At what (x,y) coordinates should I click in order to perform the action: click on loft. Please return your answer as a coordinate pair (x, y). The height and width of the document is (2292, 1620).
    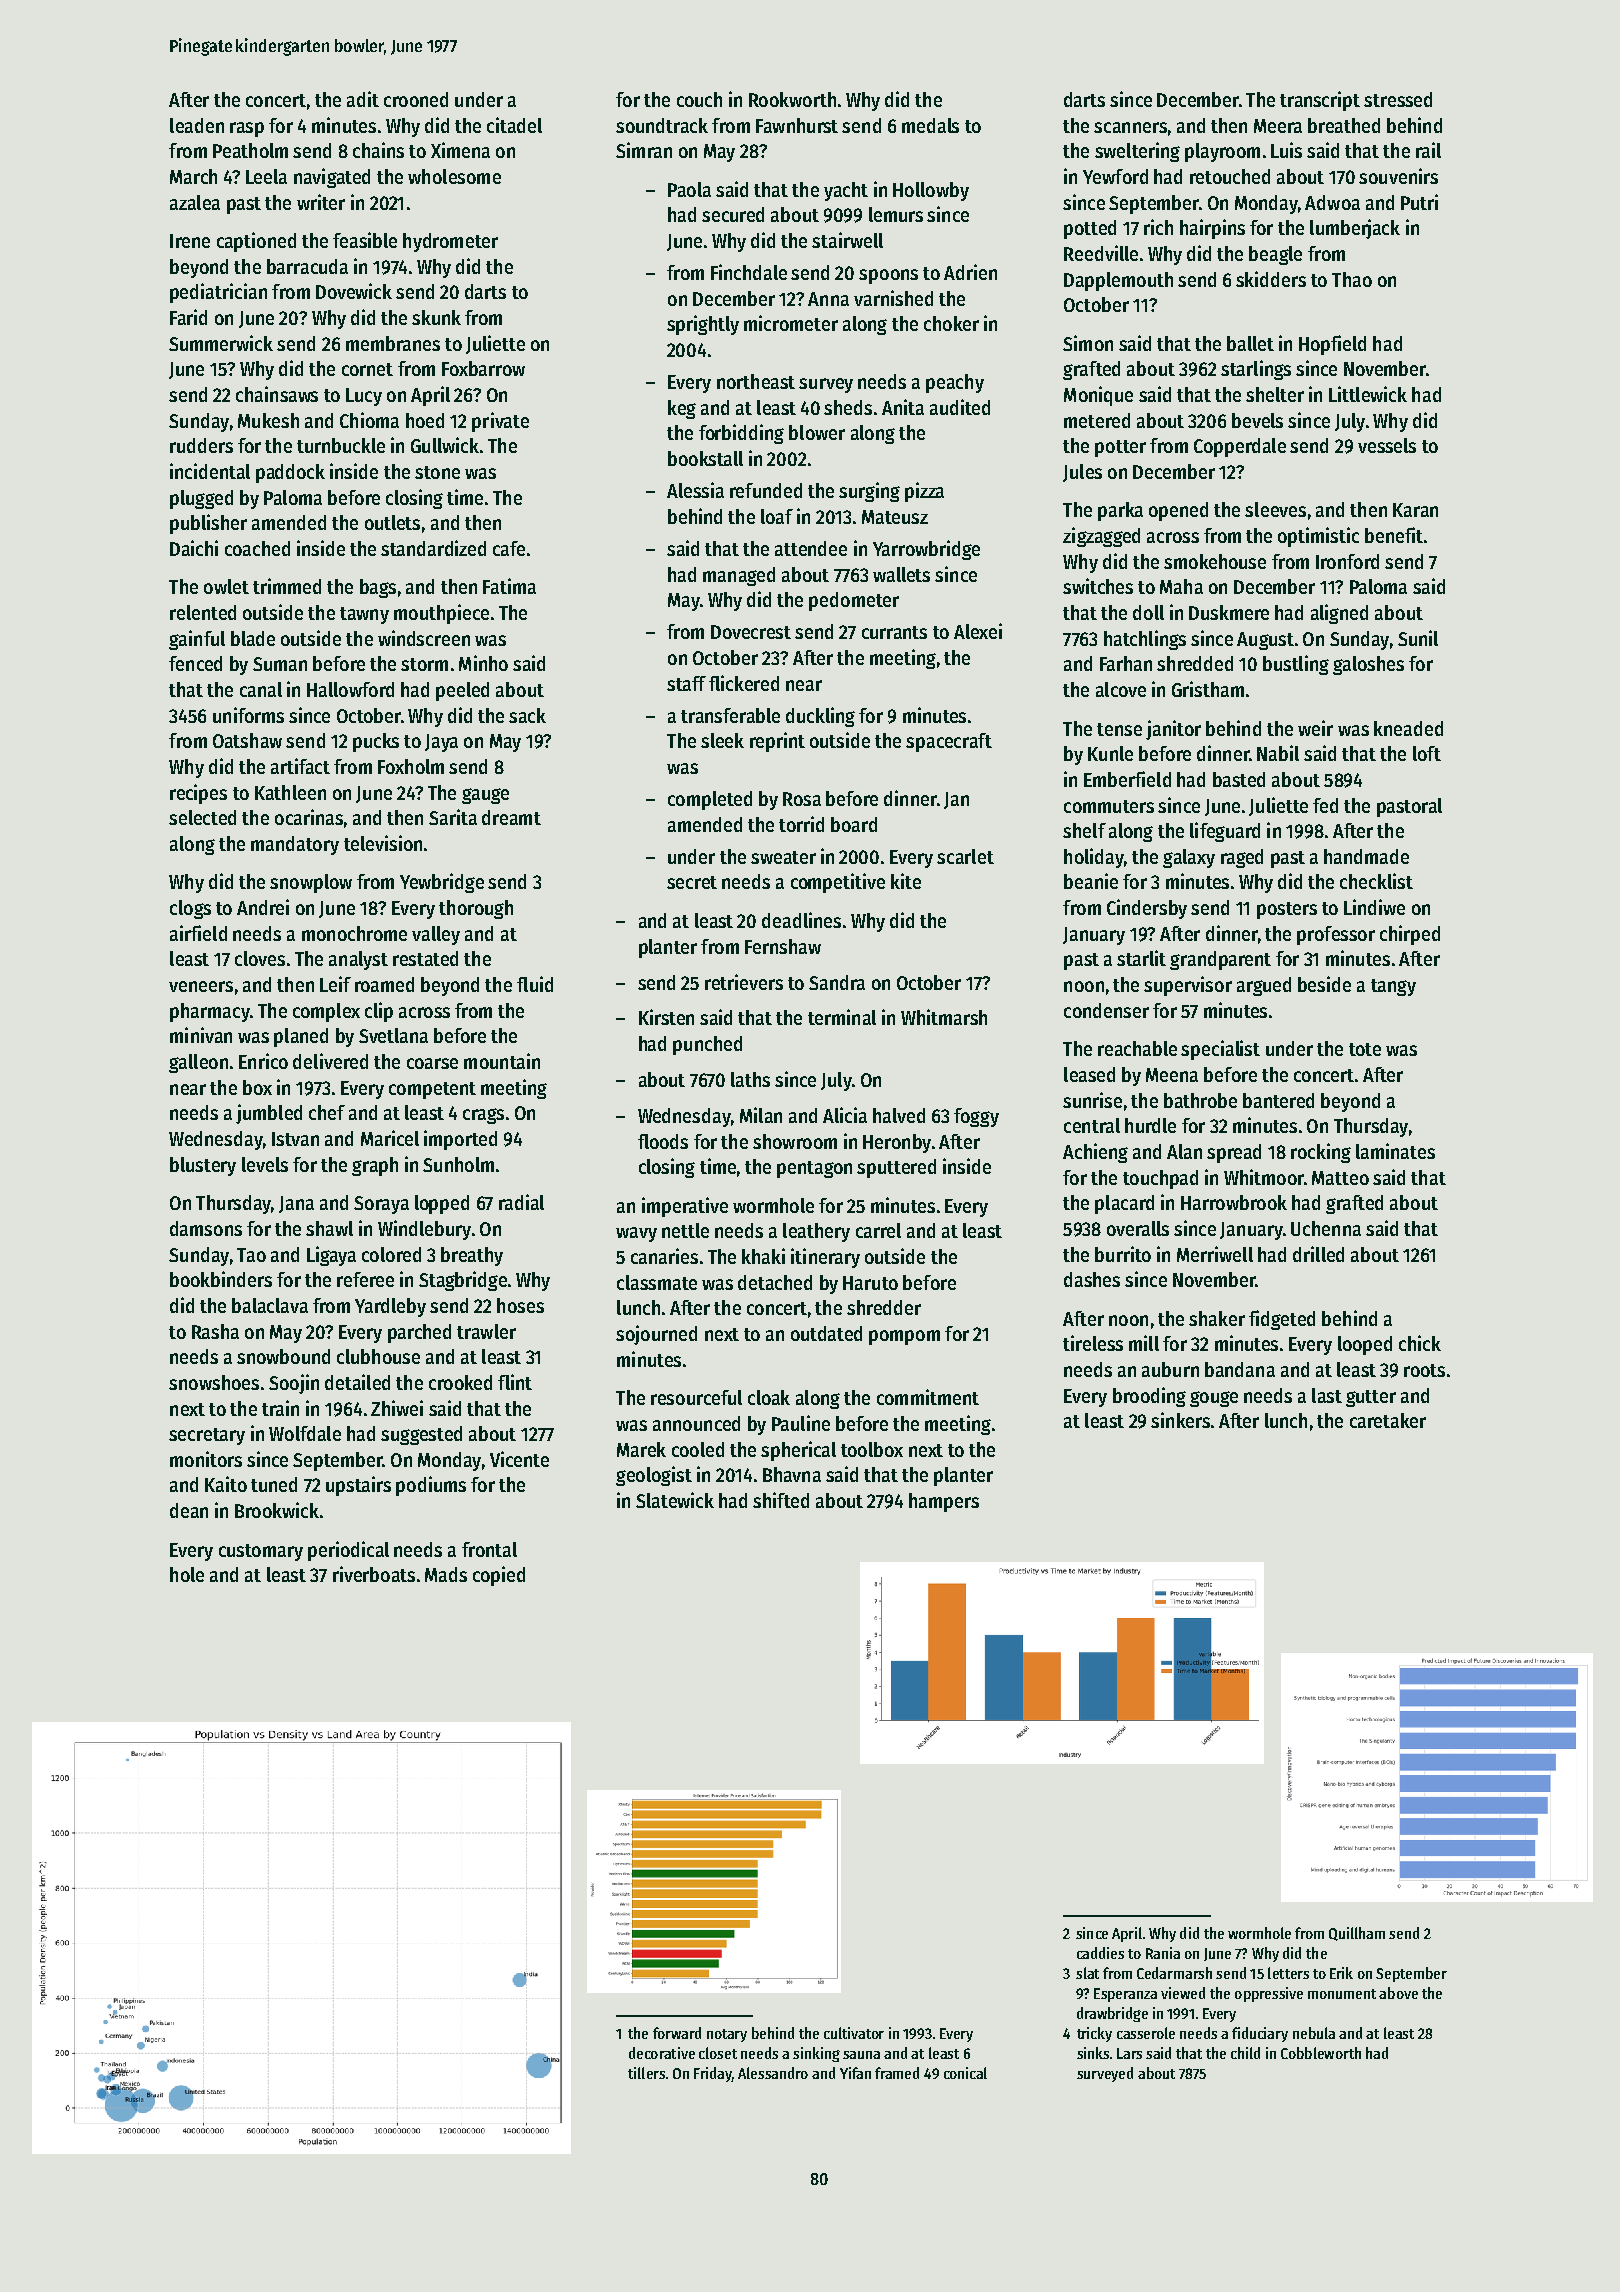
    Looking at the image, I should click on (1427, 753).
